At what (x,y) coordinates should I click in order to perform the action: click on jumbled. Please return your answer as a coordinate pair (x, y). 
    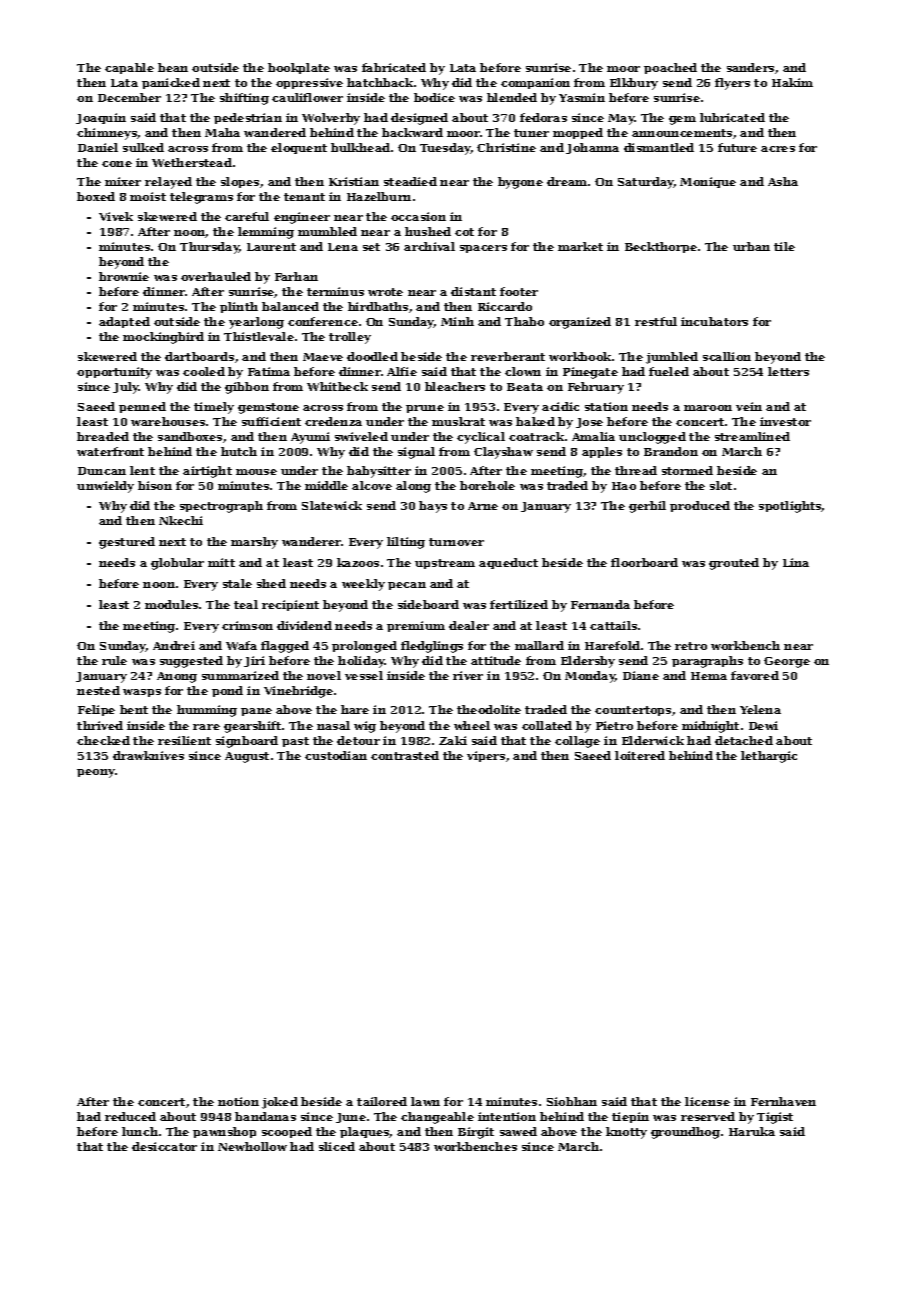
    Looking at the image, I should click on (672, 358).
